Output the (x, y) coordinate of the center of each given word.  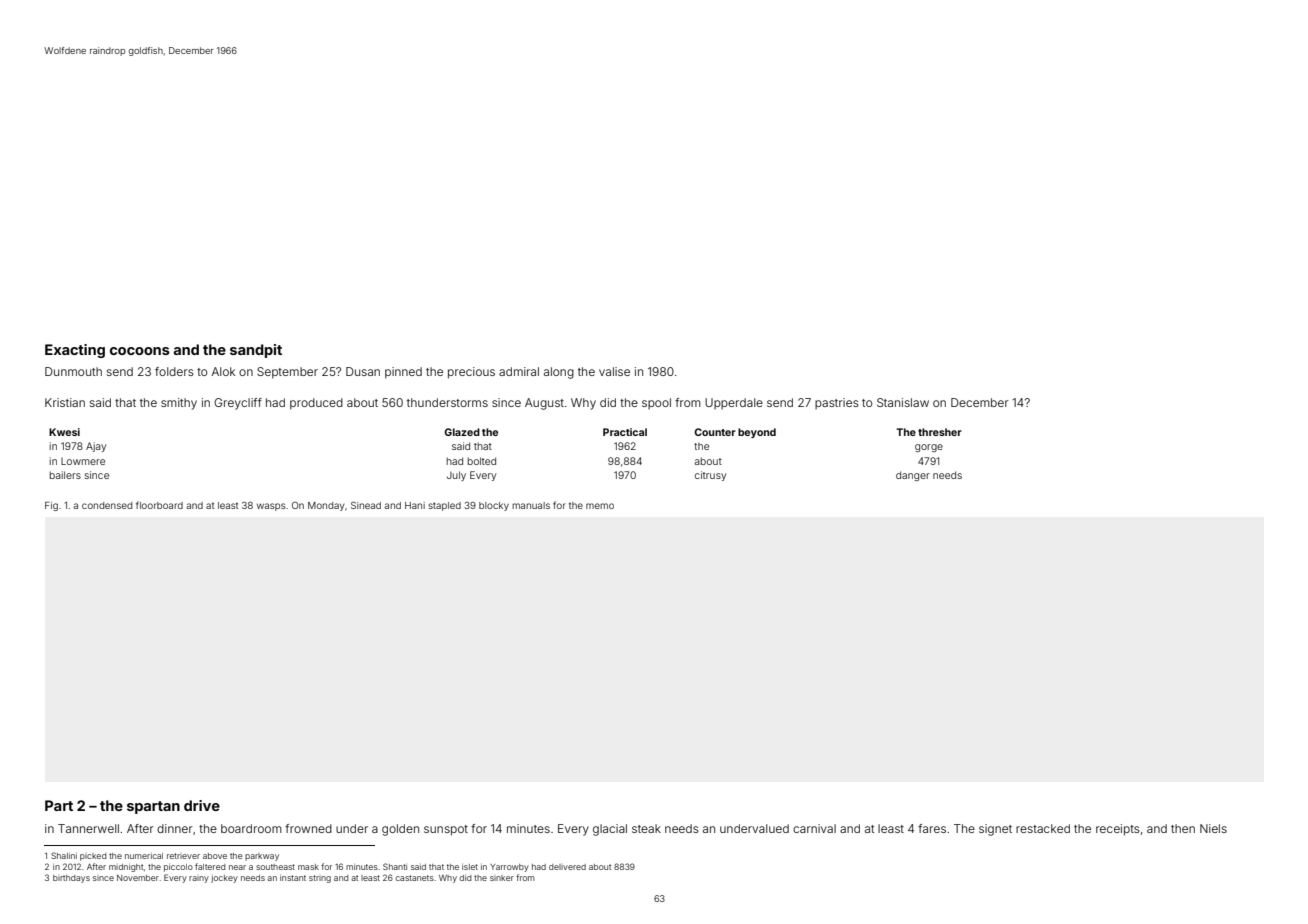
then (1183, 828)
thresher (940, 432)
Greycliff (238, 404)
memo (600, 506)
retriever (183, 856)
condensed (107, 505)
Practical (625, 432)
